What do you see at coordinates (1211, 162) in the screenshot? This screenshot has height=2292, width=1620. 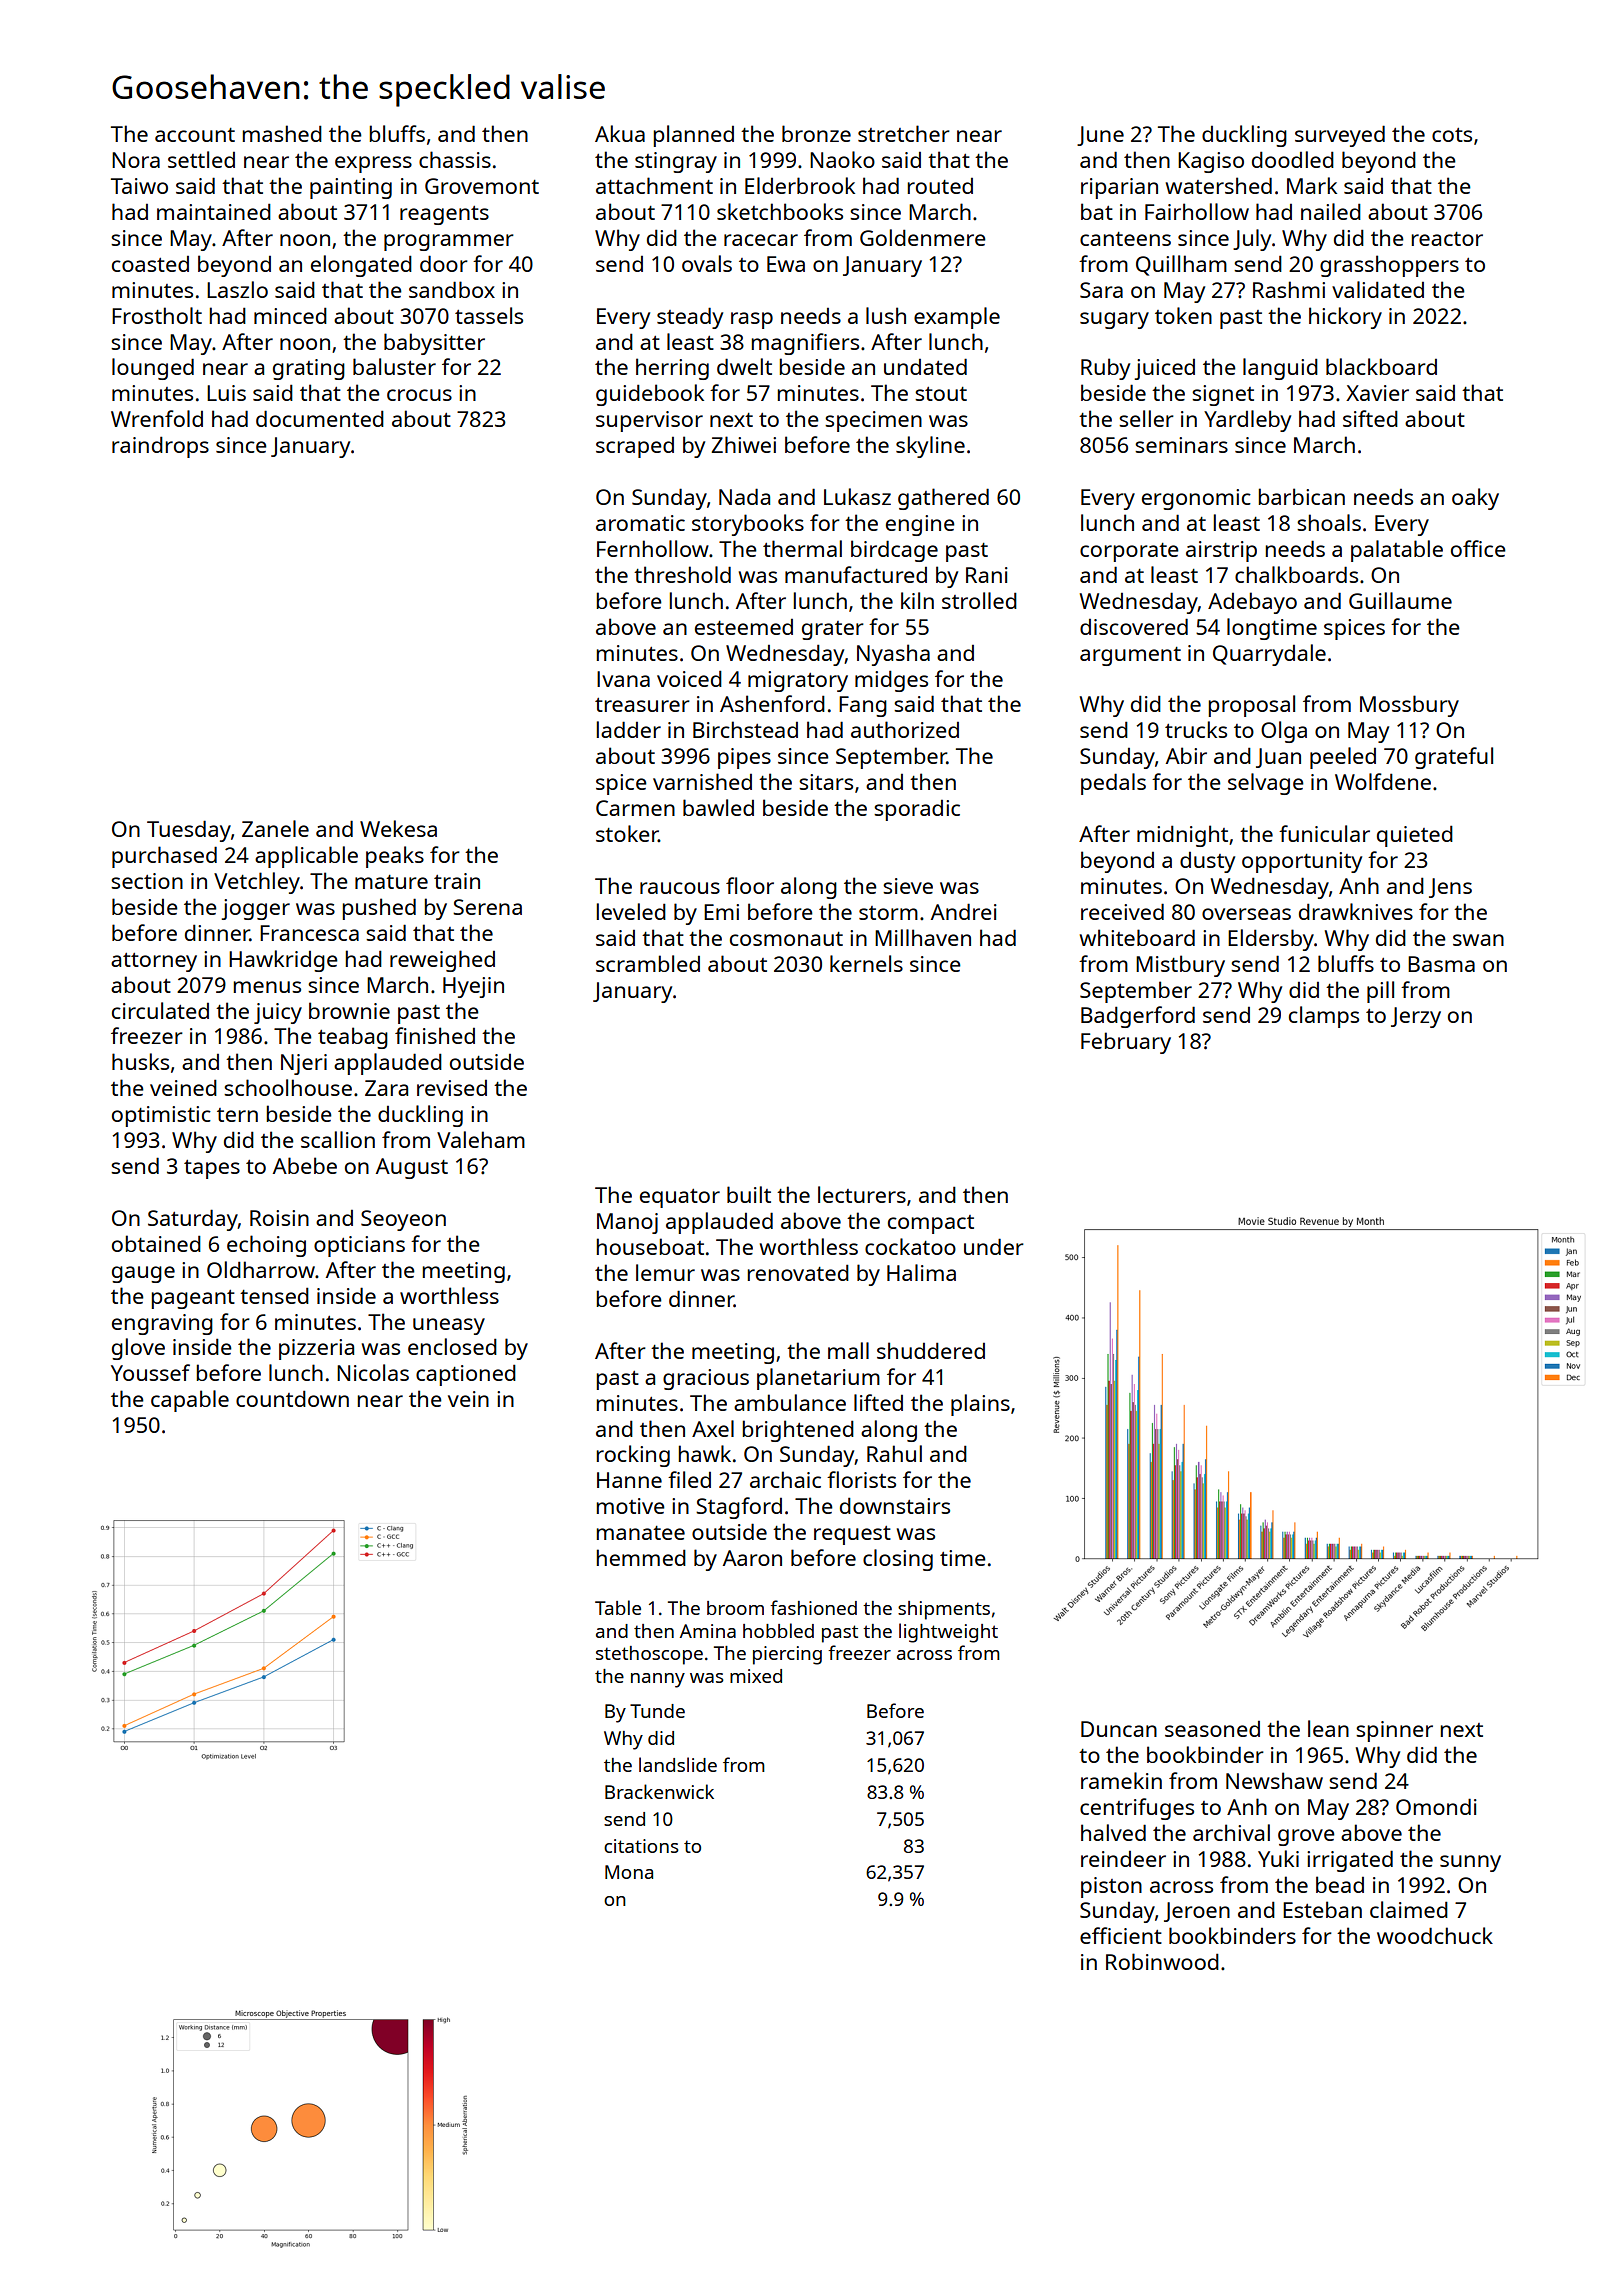 I see `Kagiso` at bounding box center [1211, 162].
